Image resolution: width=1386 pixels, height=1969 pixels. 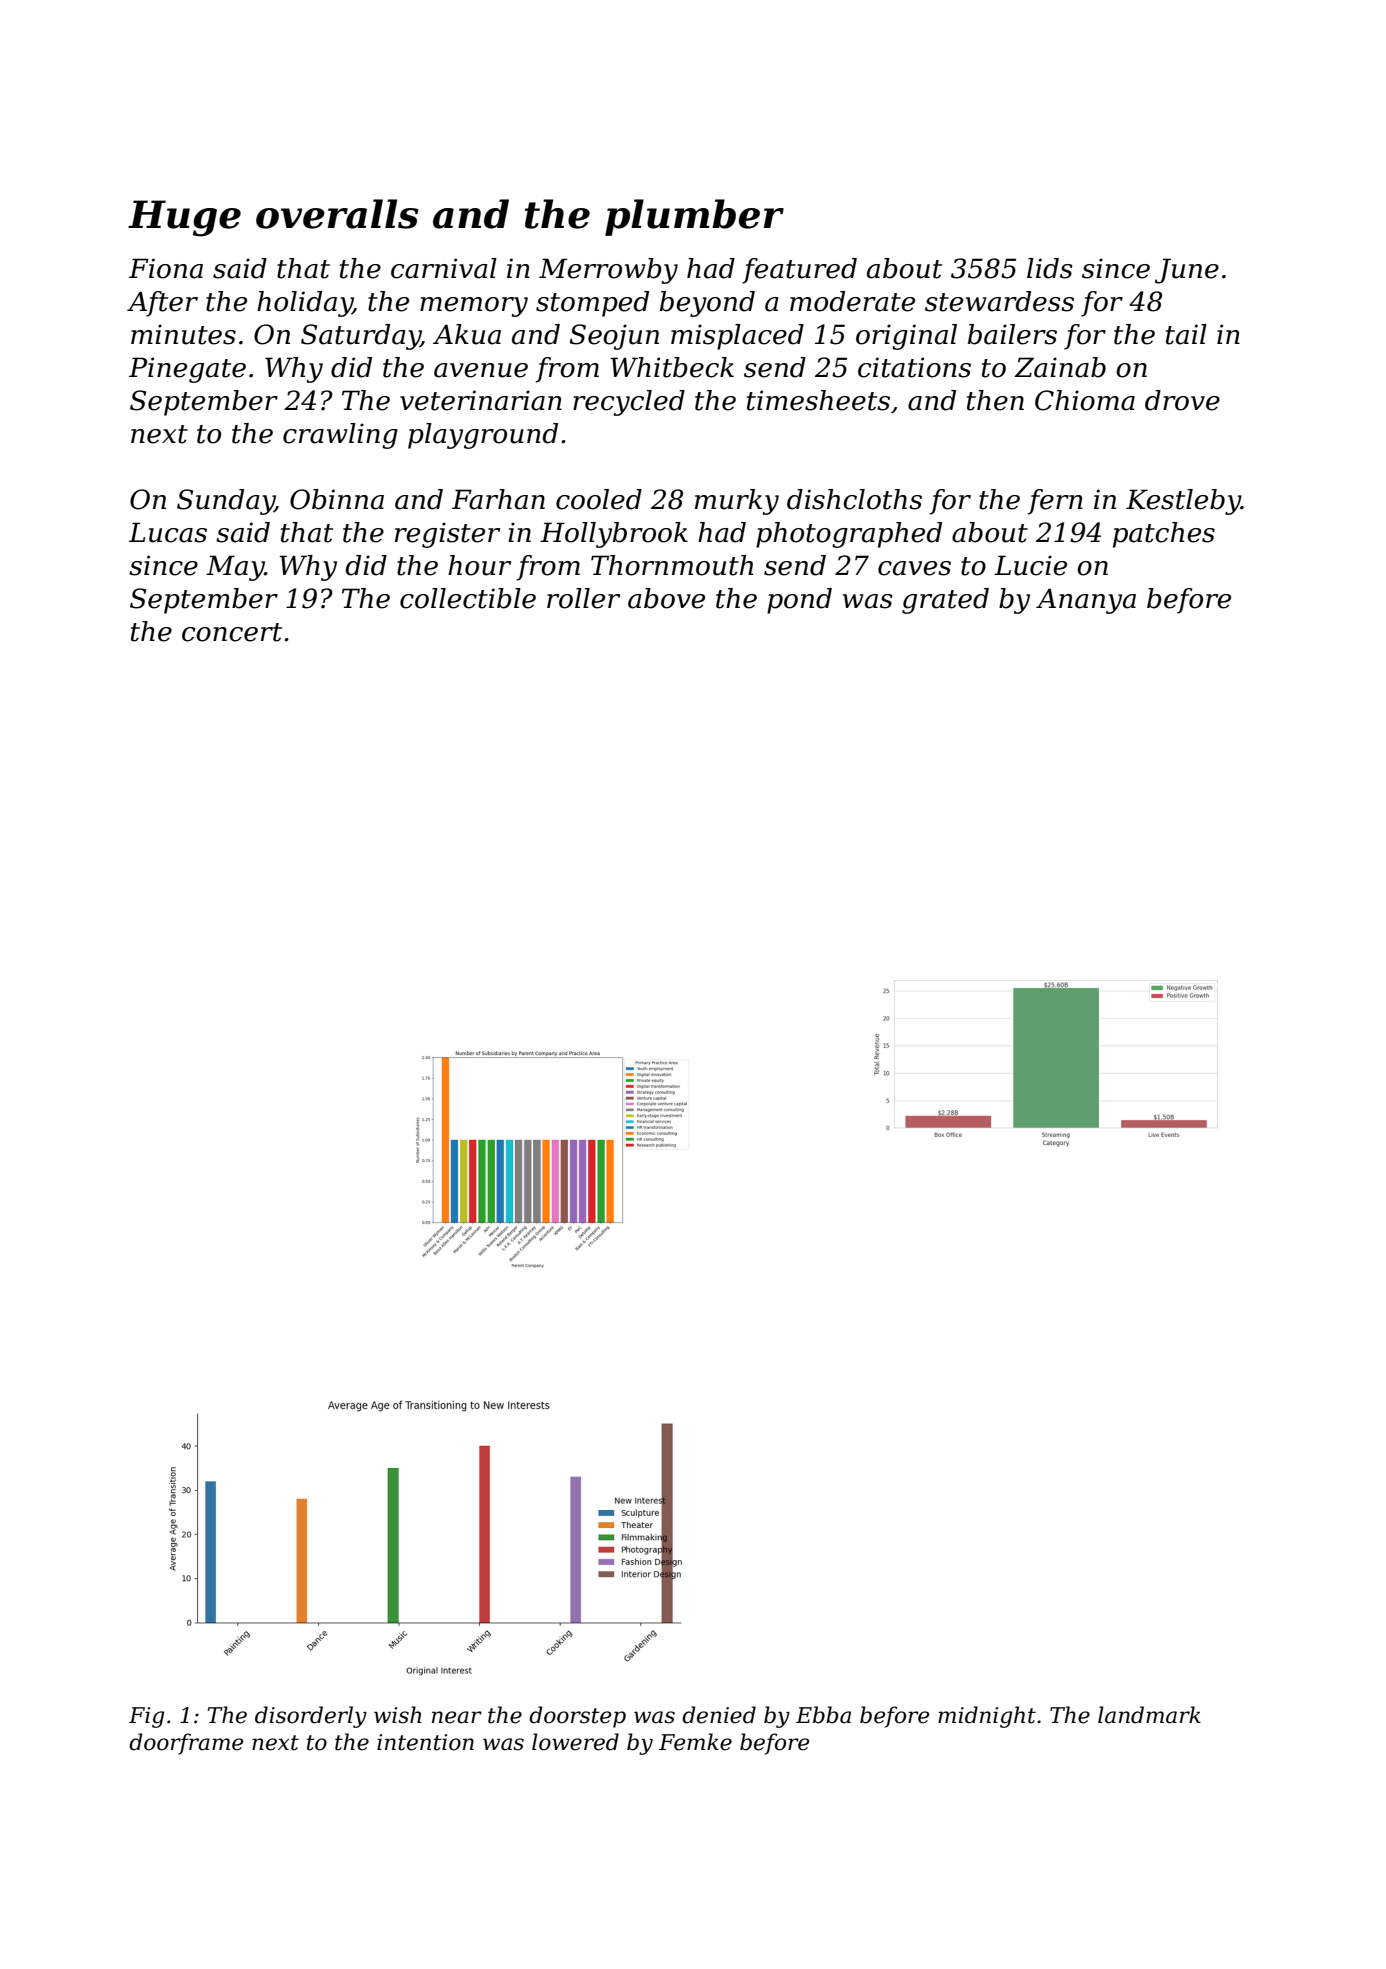 I want to click on timesheets, so click(x=818, y=400).
